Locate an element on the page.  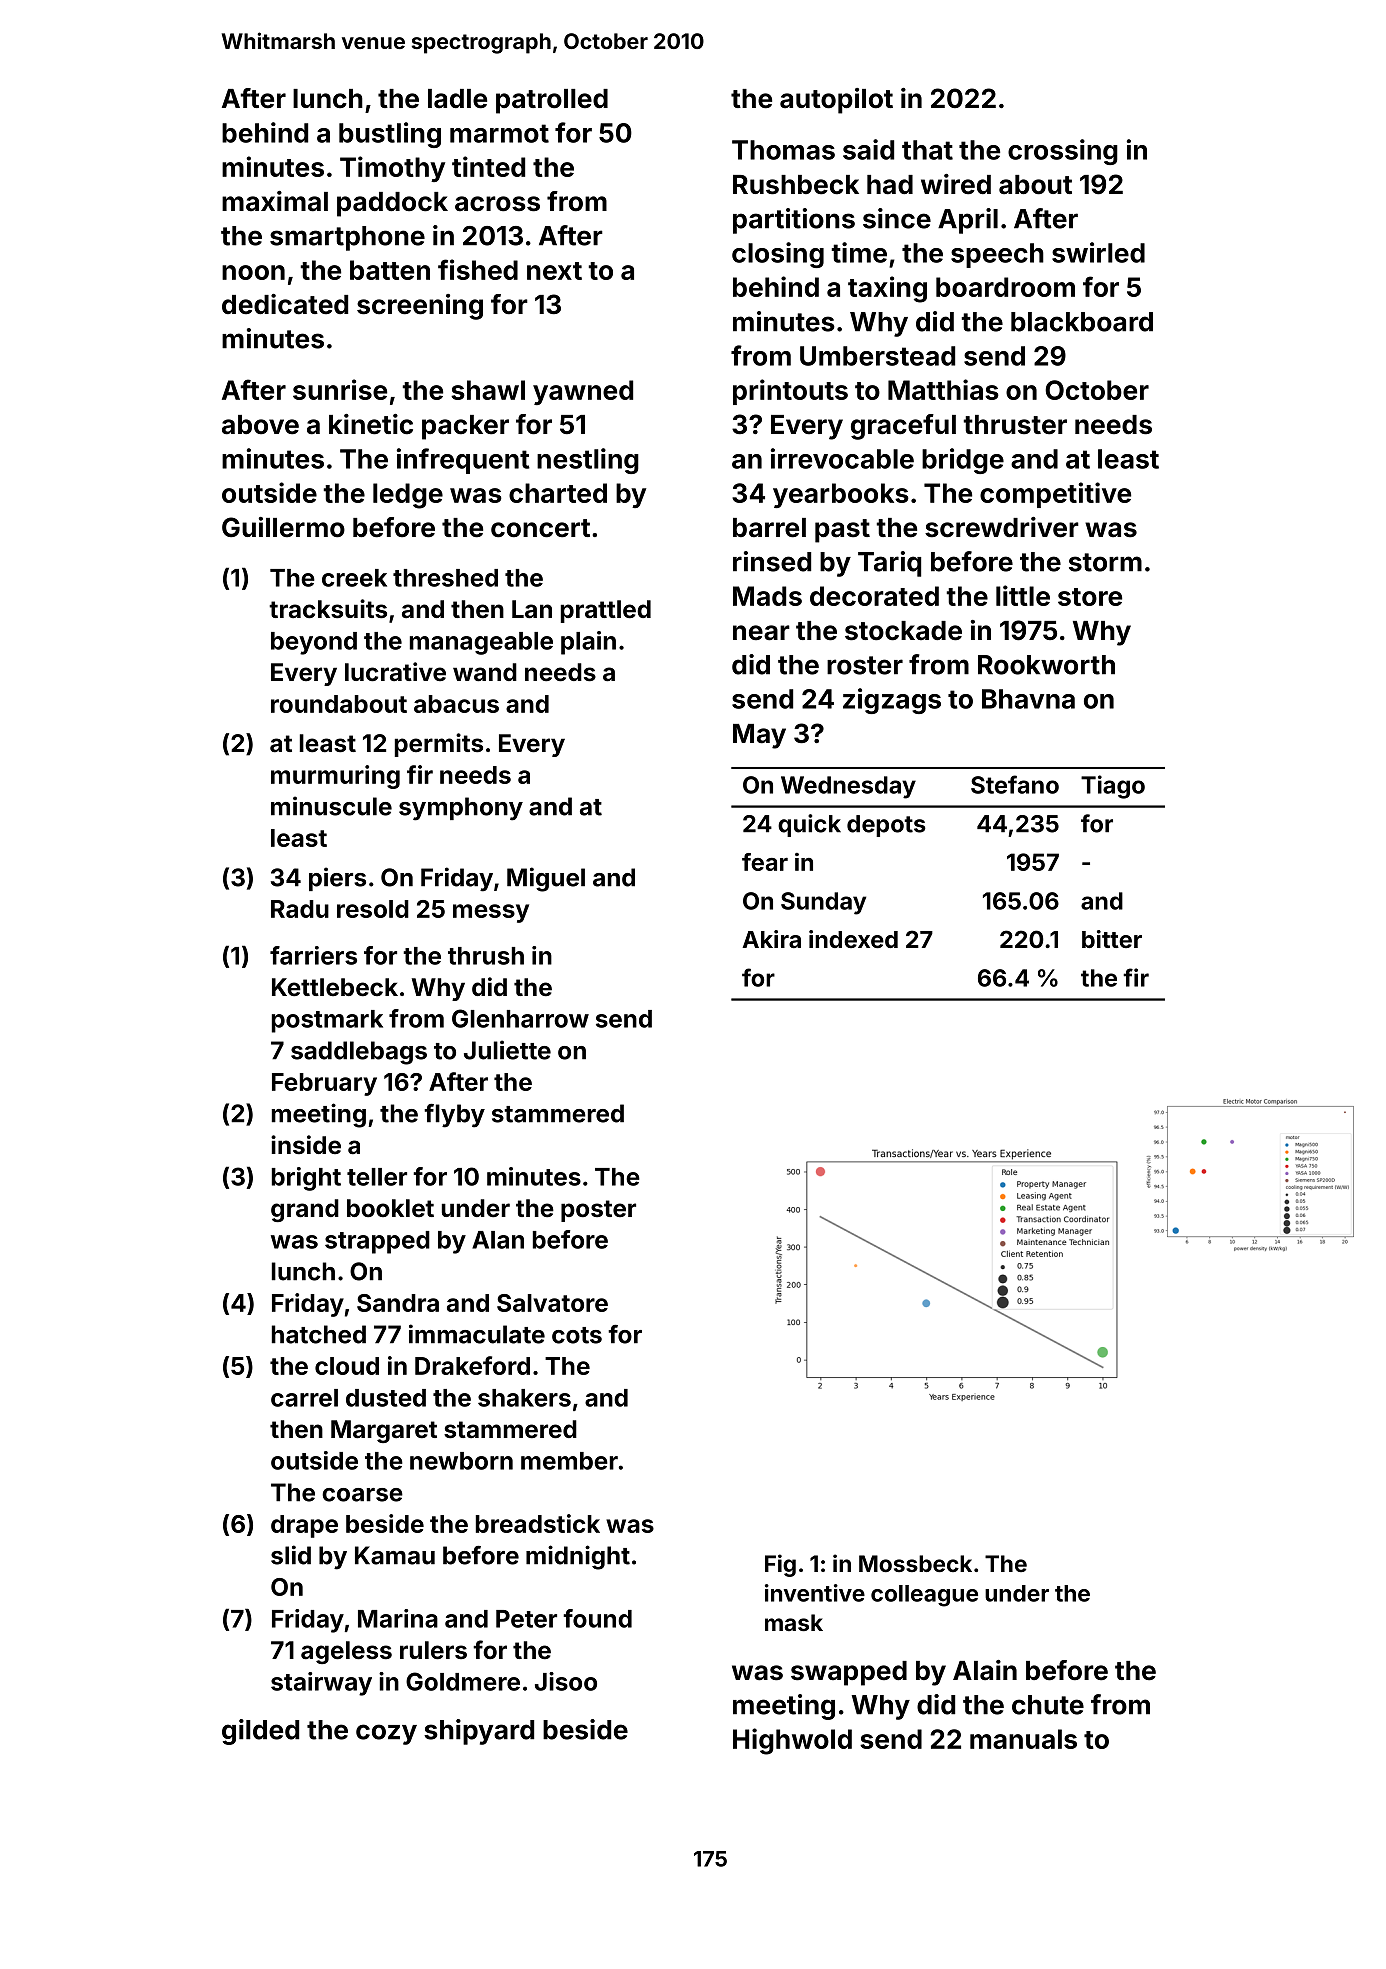
store is located at coordinates (1090, 597).
